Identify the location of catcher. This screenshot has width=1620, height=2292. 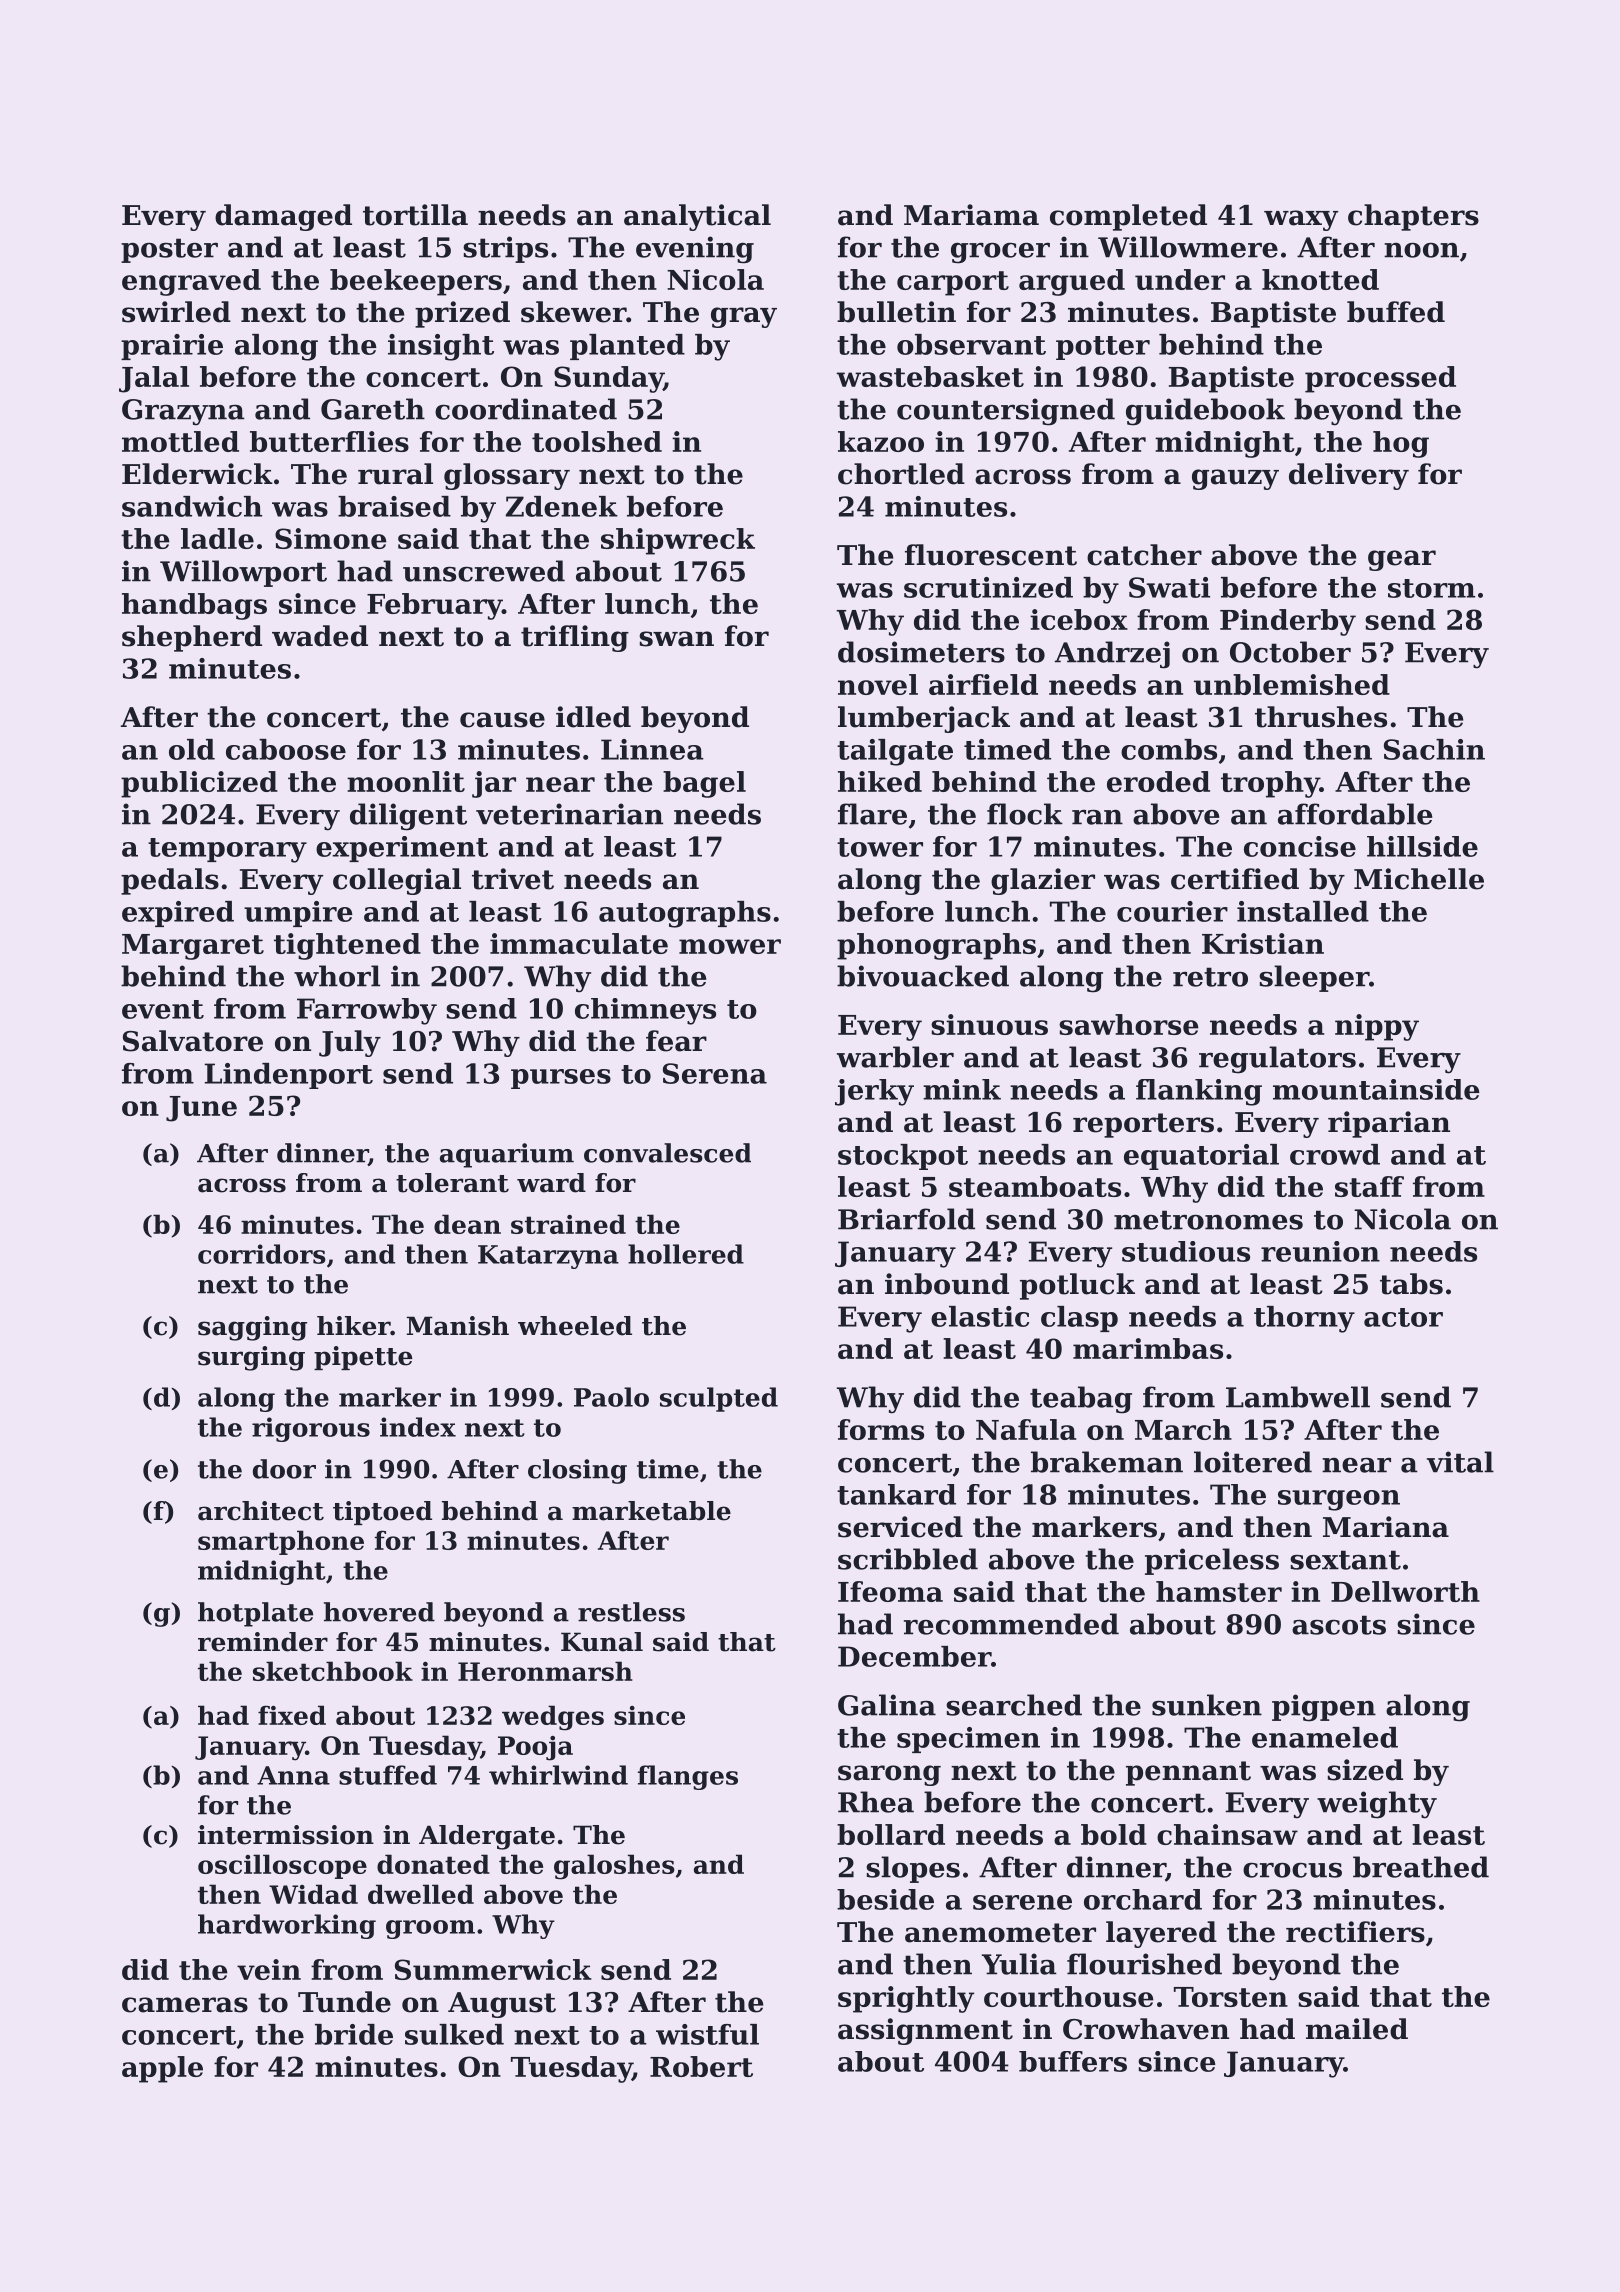
(1144, 555).
